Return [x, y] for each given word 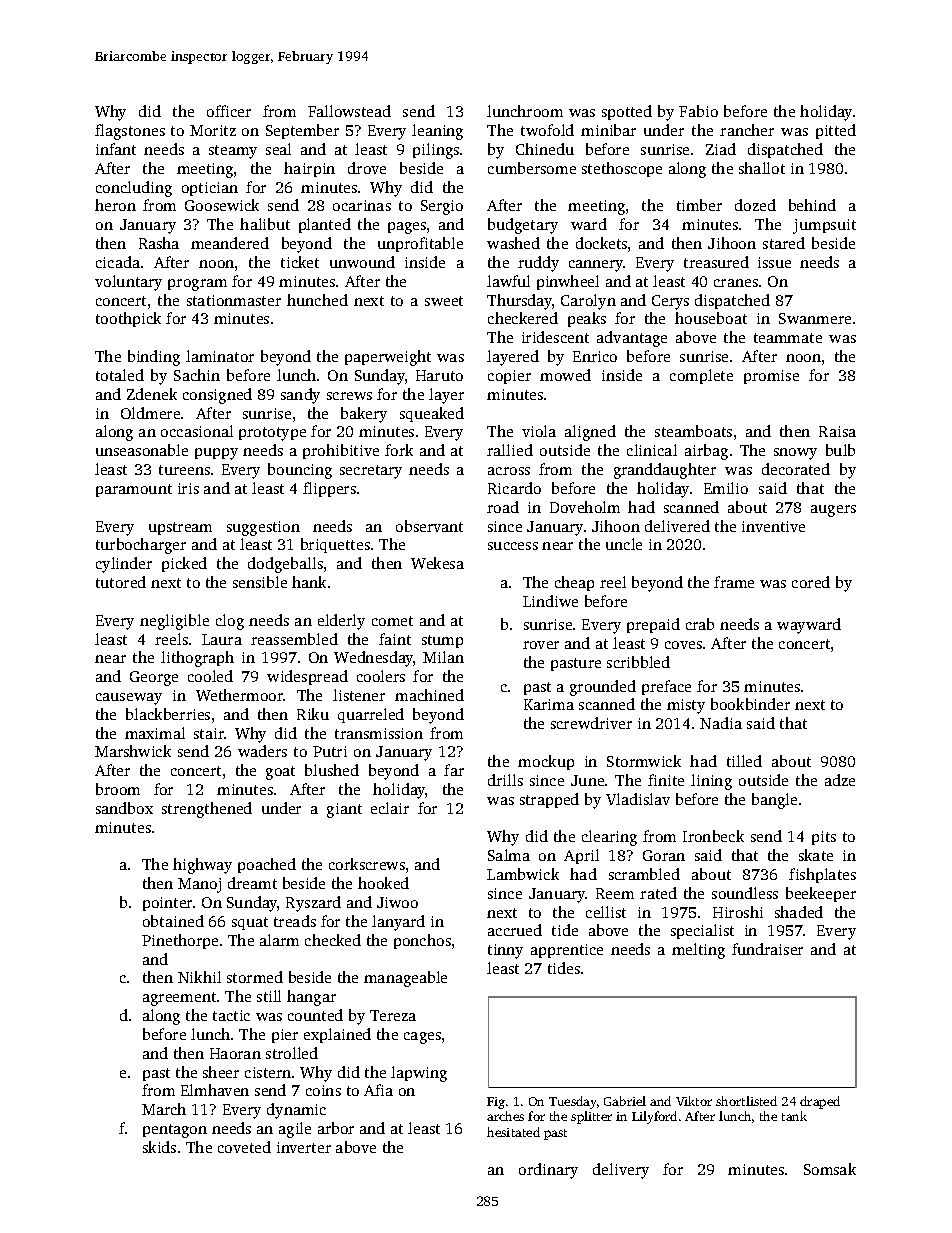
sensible [260, 582]
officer [229, 111]
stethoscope [622, 169]
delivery [621, 1171]
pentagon [175, 1131]
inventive [773, 526]
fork [399, 450]
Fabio [698, 111]
